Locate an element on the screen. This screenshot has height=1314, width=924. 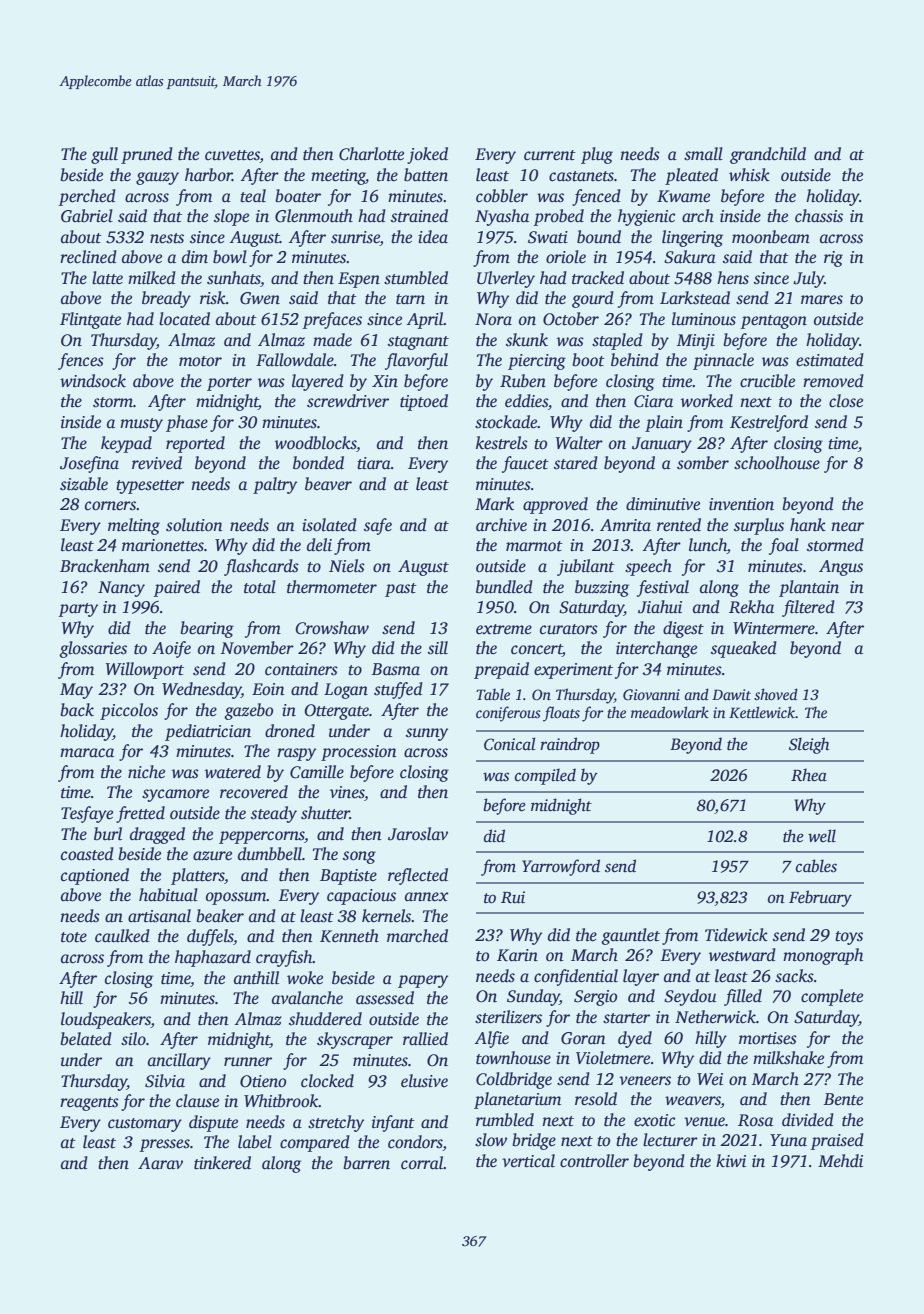
speech is located at coordinates (648, 567).
